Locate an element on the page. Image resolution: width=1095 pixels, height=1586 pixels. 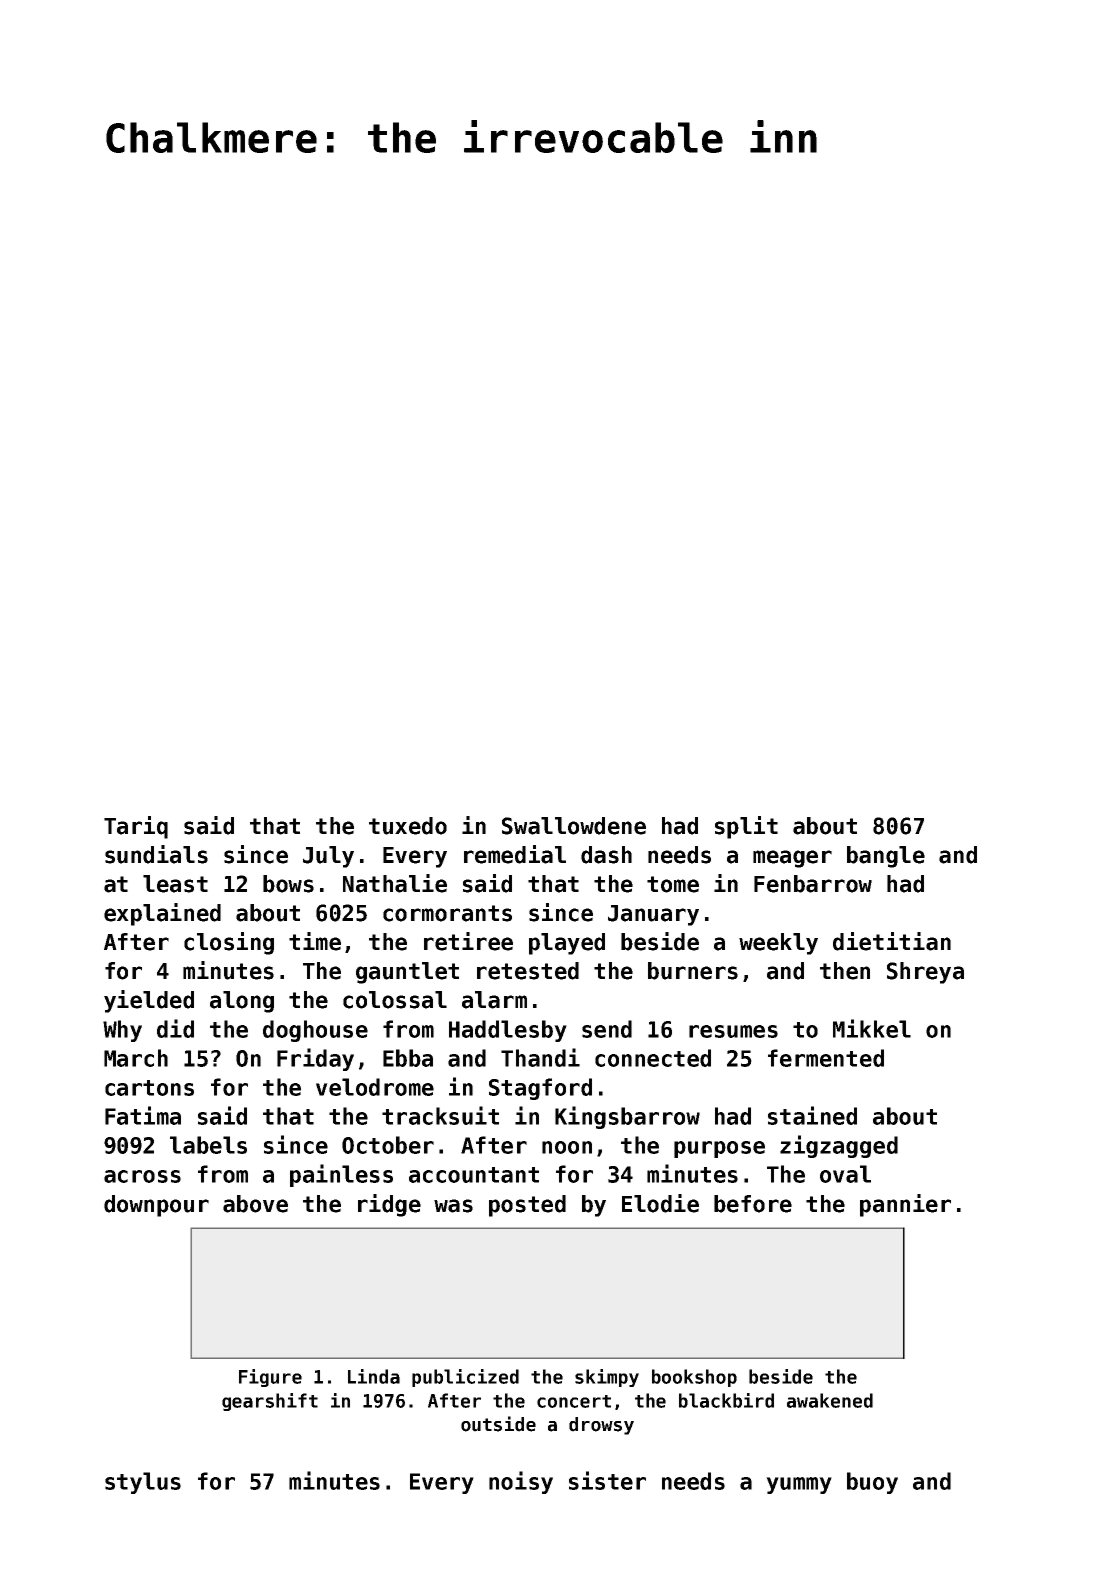
noon is located at coordinates (567, 1147).
